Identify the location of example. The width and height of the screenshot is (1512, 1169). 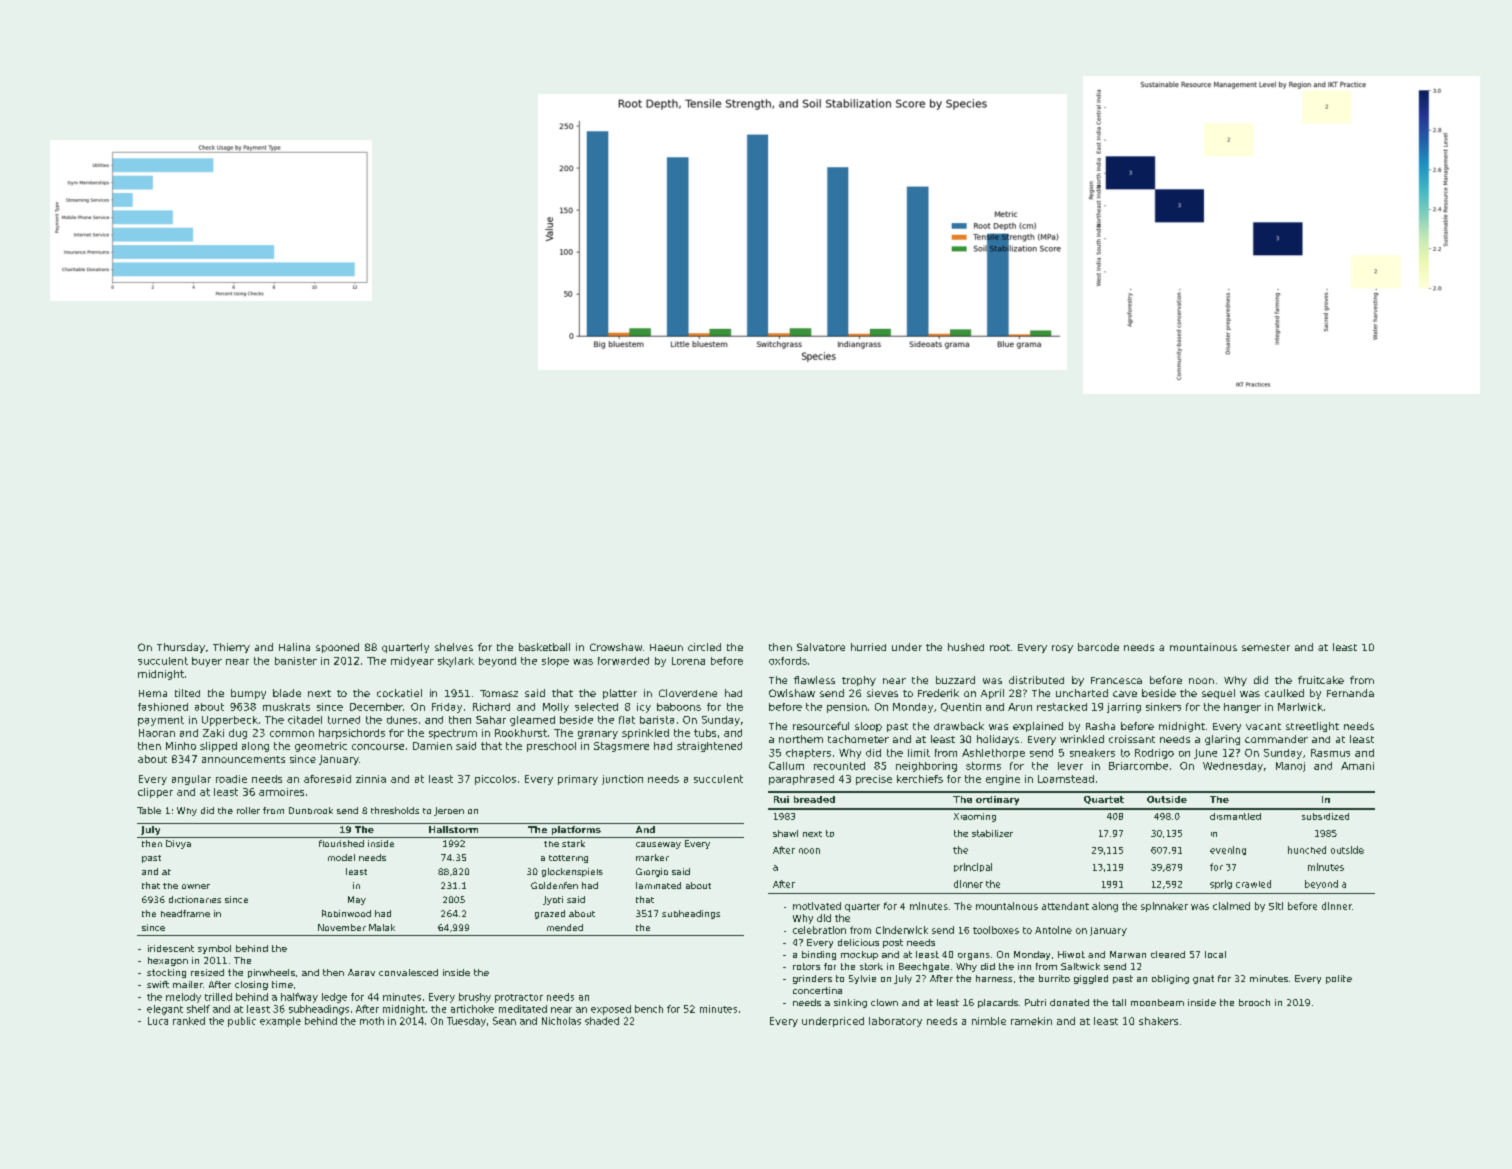
(280, 1022).
